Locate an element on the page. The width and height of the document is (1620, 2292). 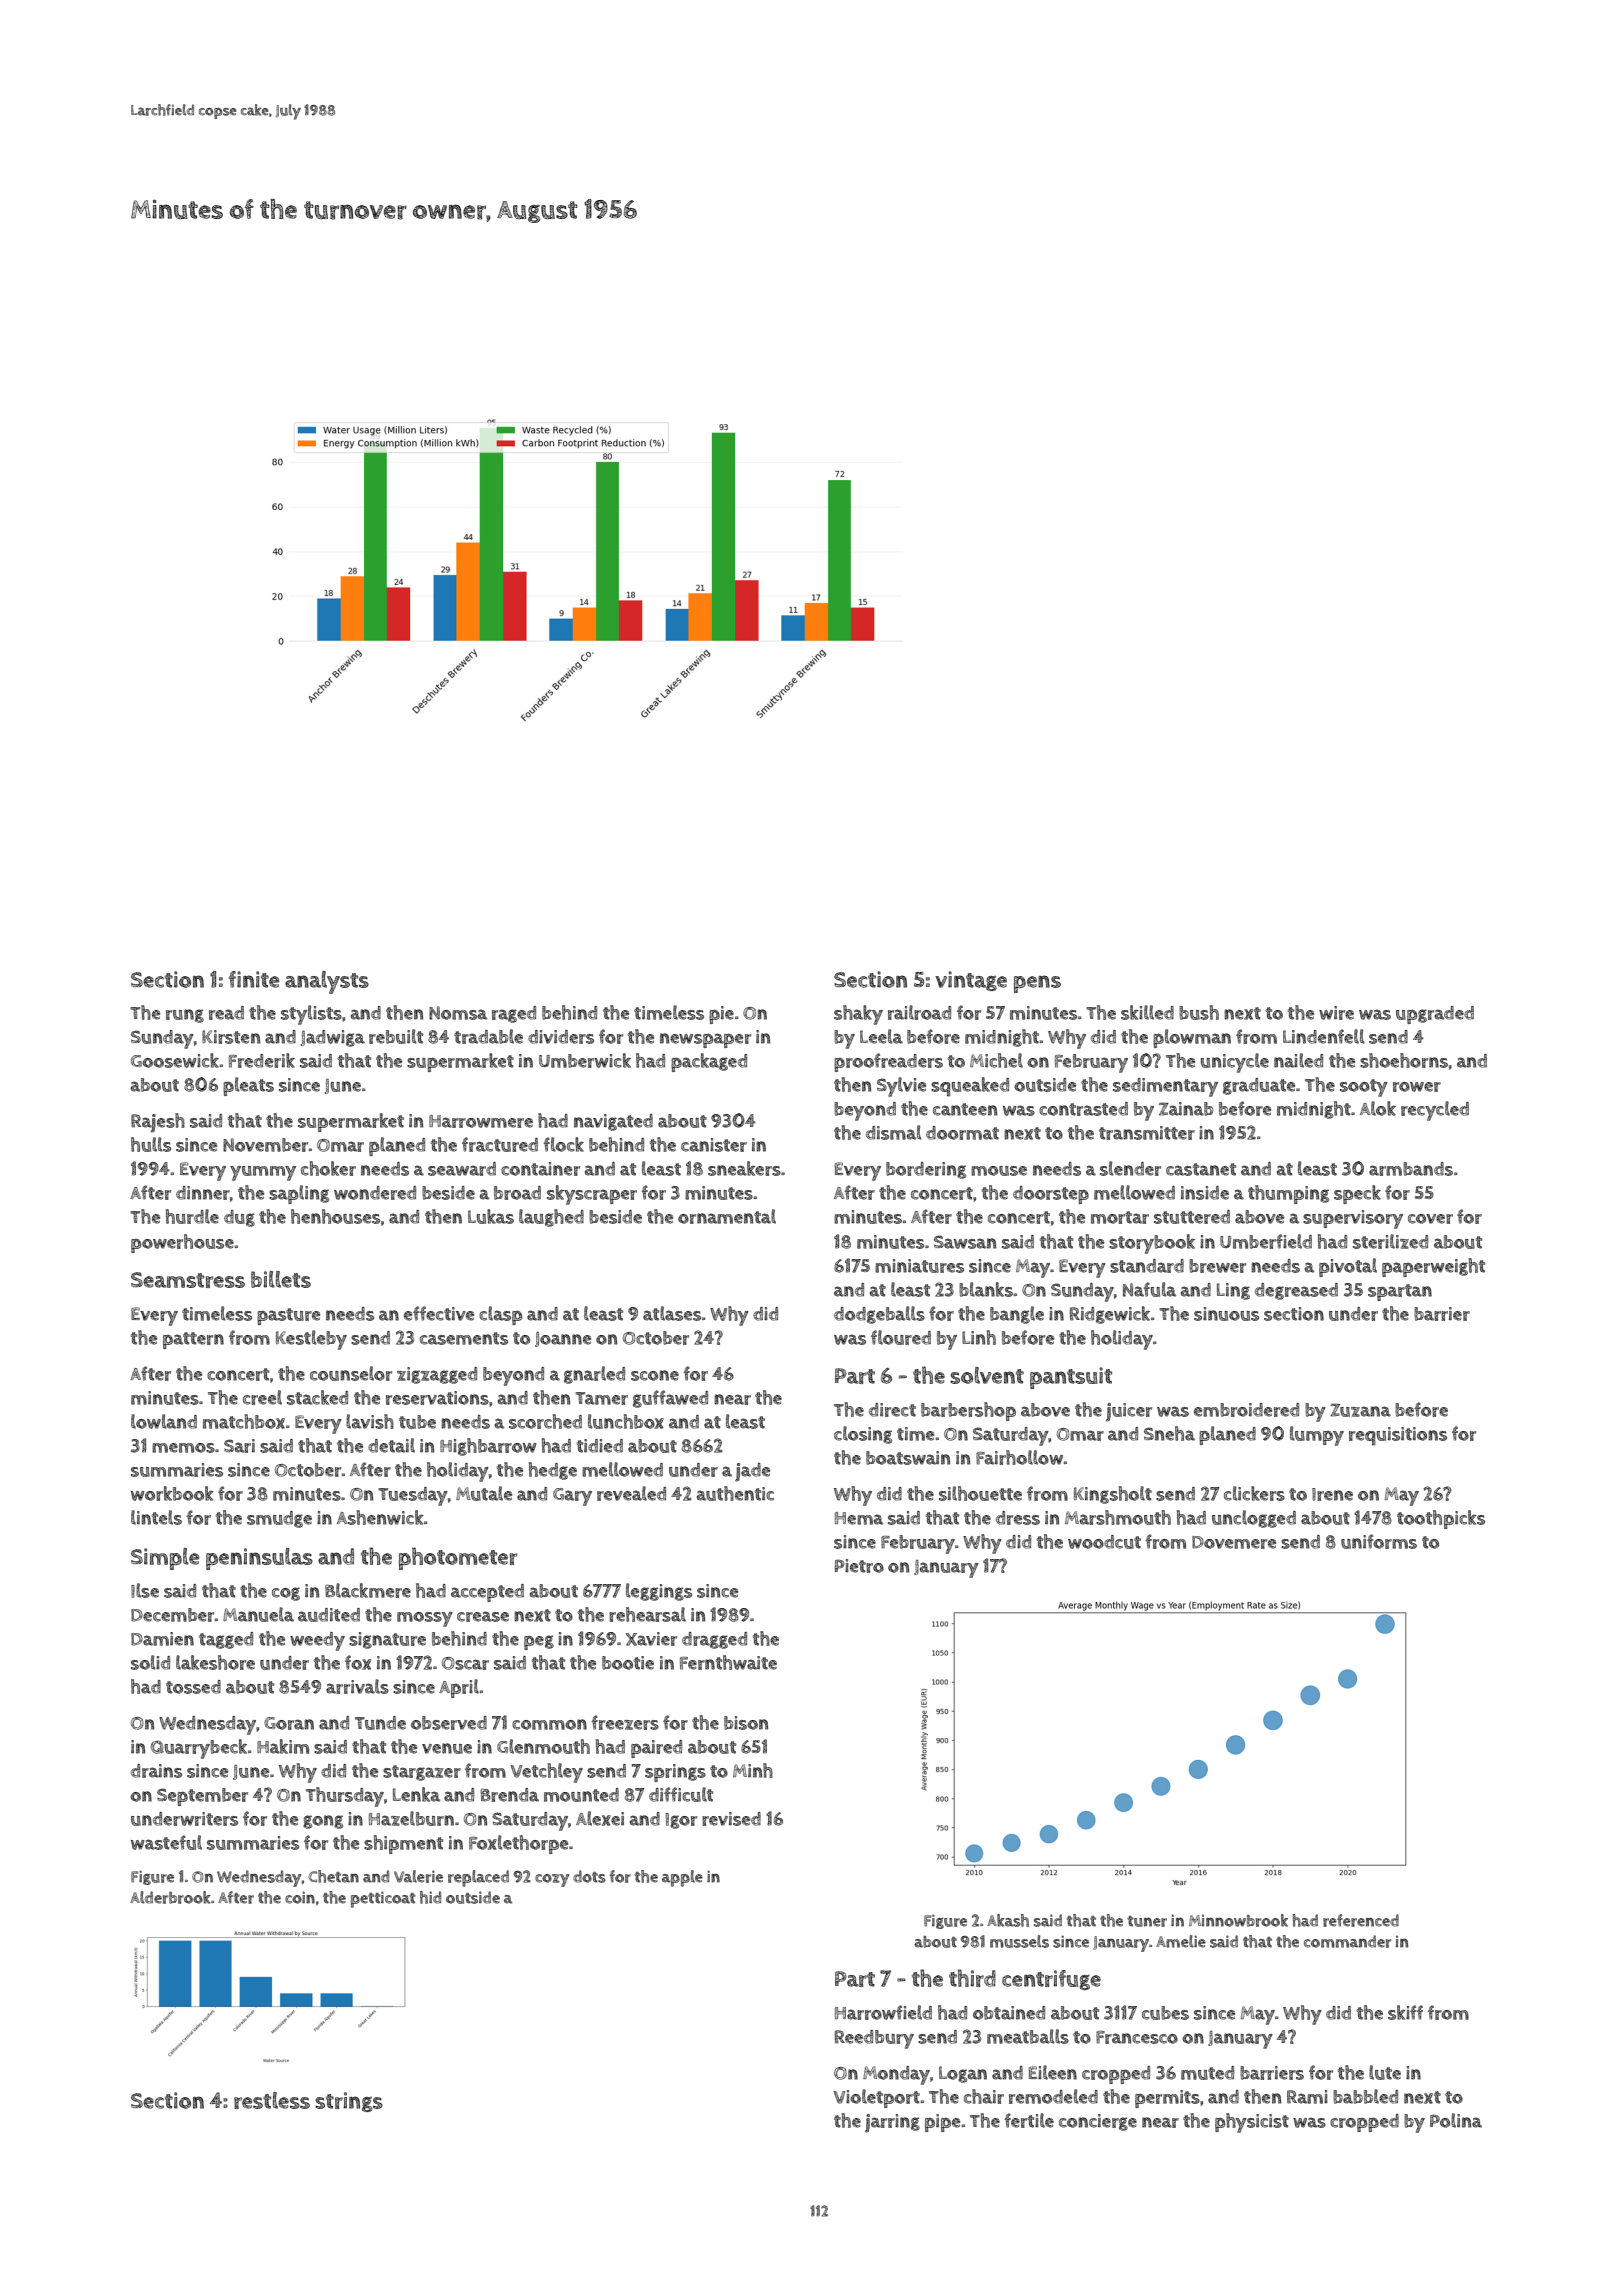
strings is located at coordinates (349, 2102).
